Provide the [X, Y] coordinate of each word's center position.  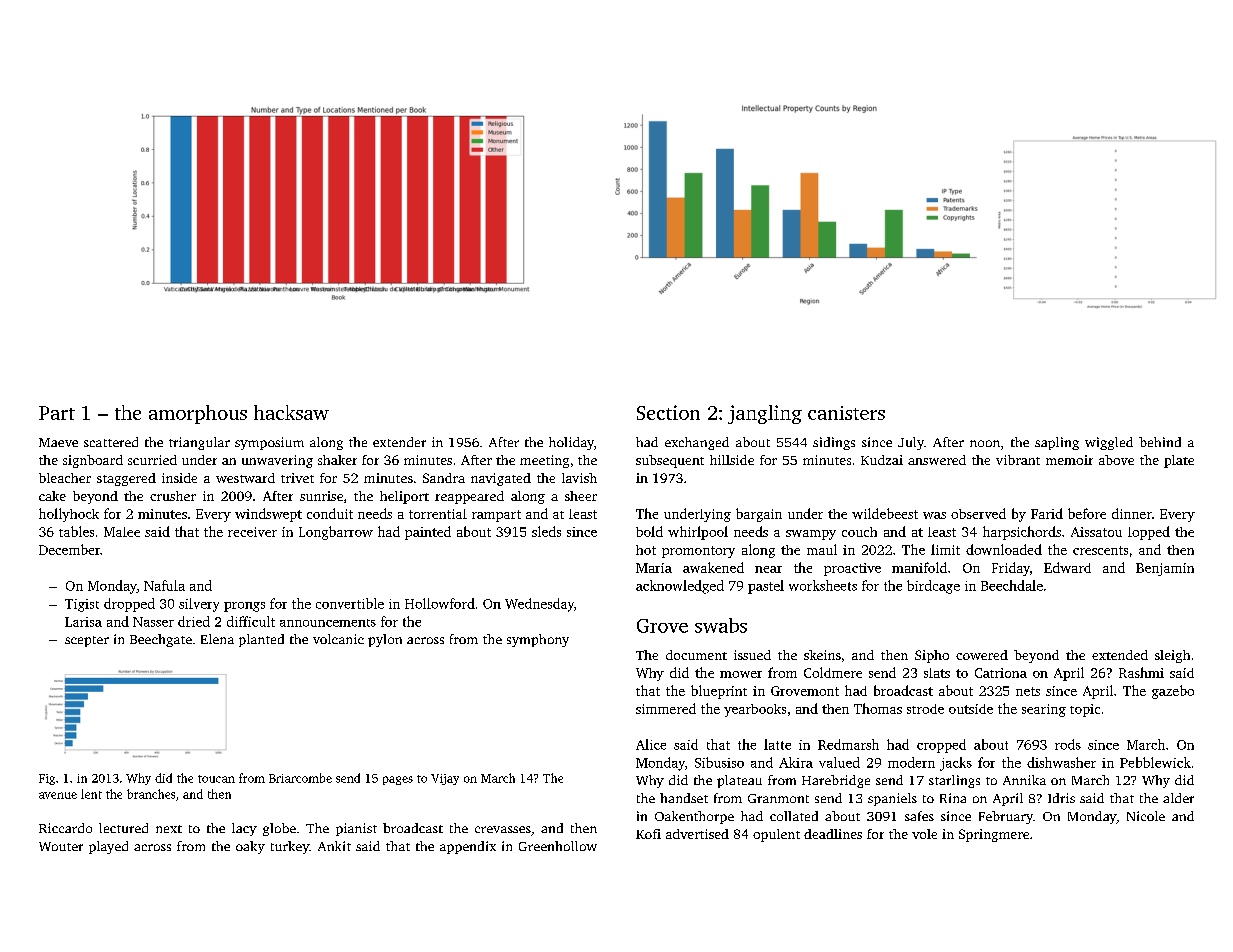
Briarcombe [300, 778]
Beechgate [161, 640]
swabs [721, 625]
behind [1160, 442]
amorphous [198, 414]
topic [1085, 710]
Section [668, 412]
